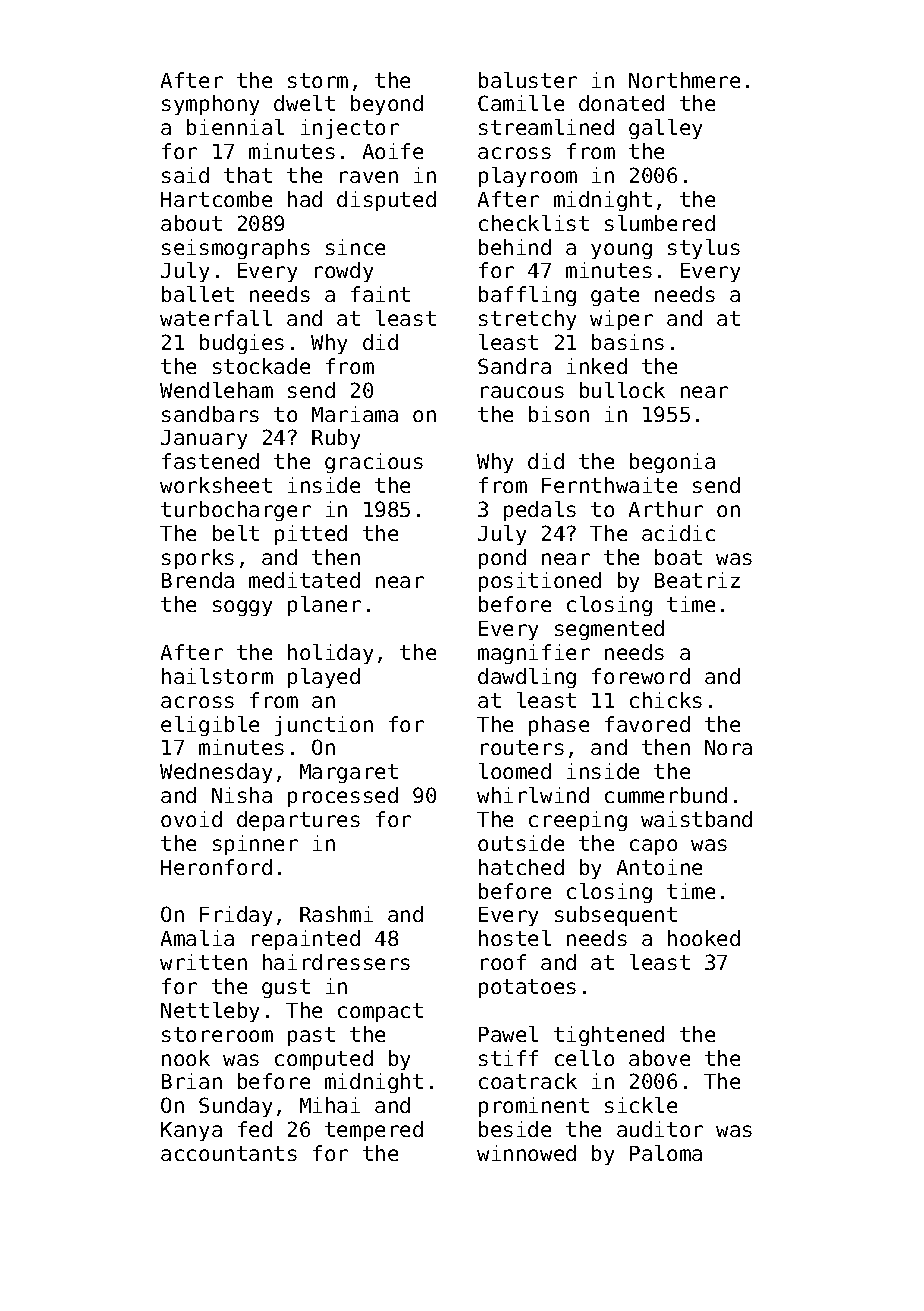 Image resolution: width=924 pixels, height=1311 pixels. I want to click on had, so click(305, 199).
